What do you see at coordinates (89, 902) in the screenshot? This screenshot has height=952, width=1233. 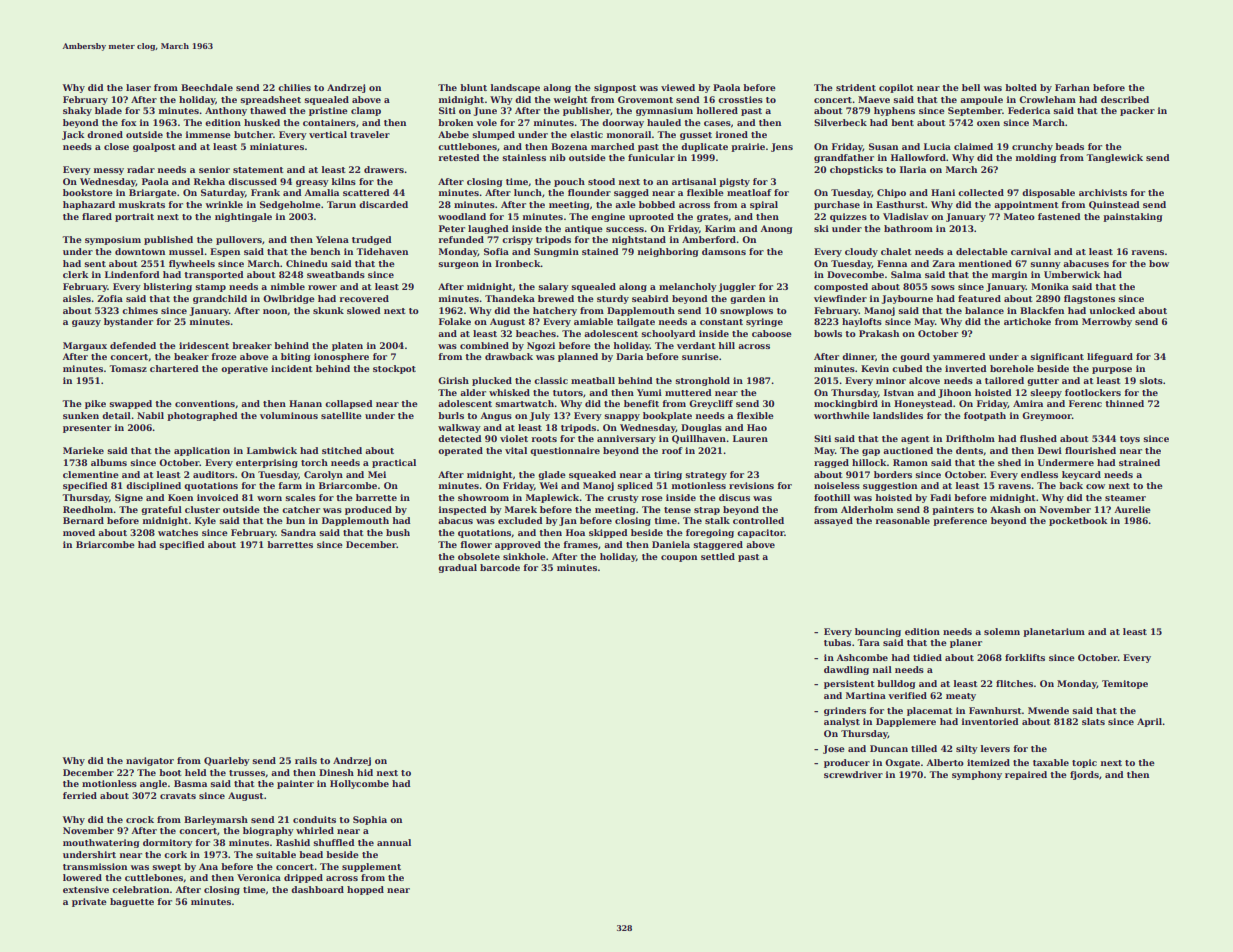 I see `private` at bounding box center [89, 902].
